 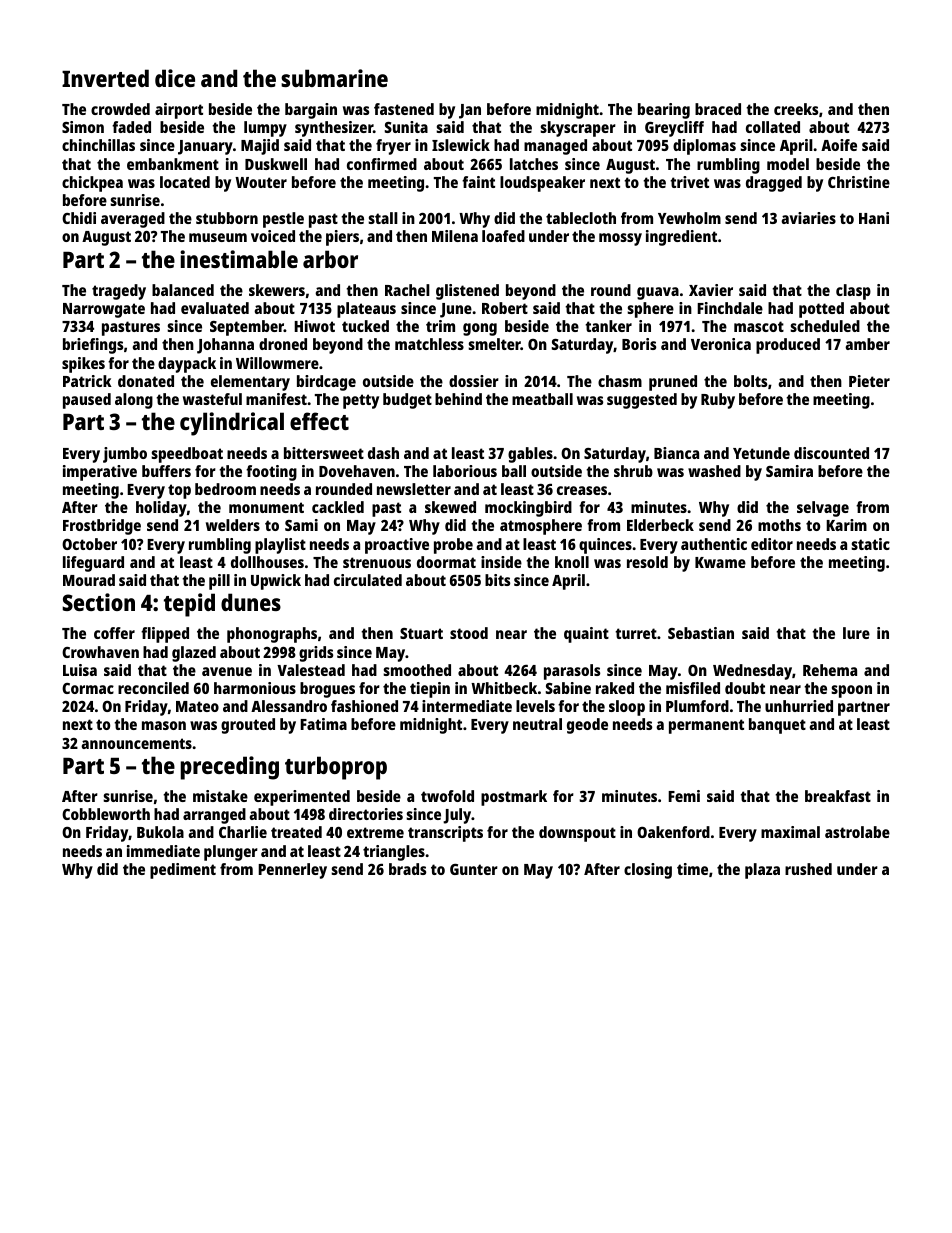 What do you see at coordinates (578, 129) in the document?
I see `skyscraper` at bounding box center [578, 129].
